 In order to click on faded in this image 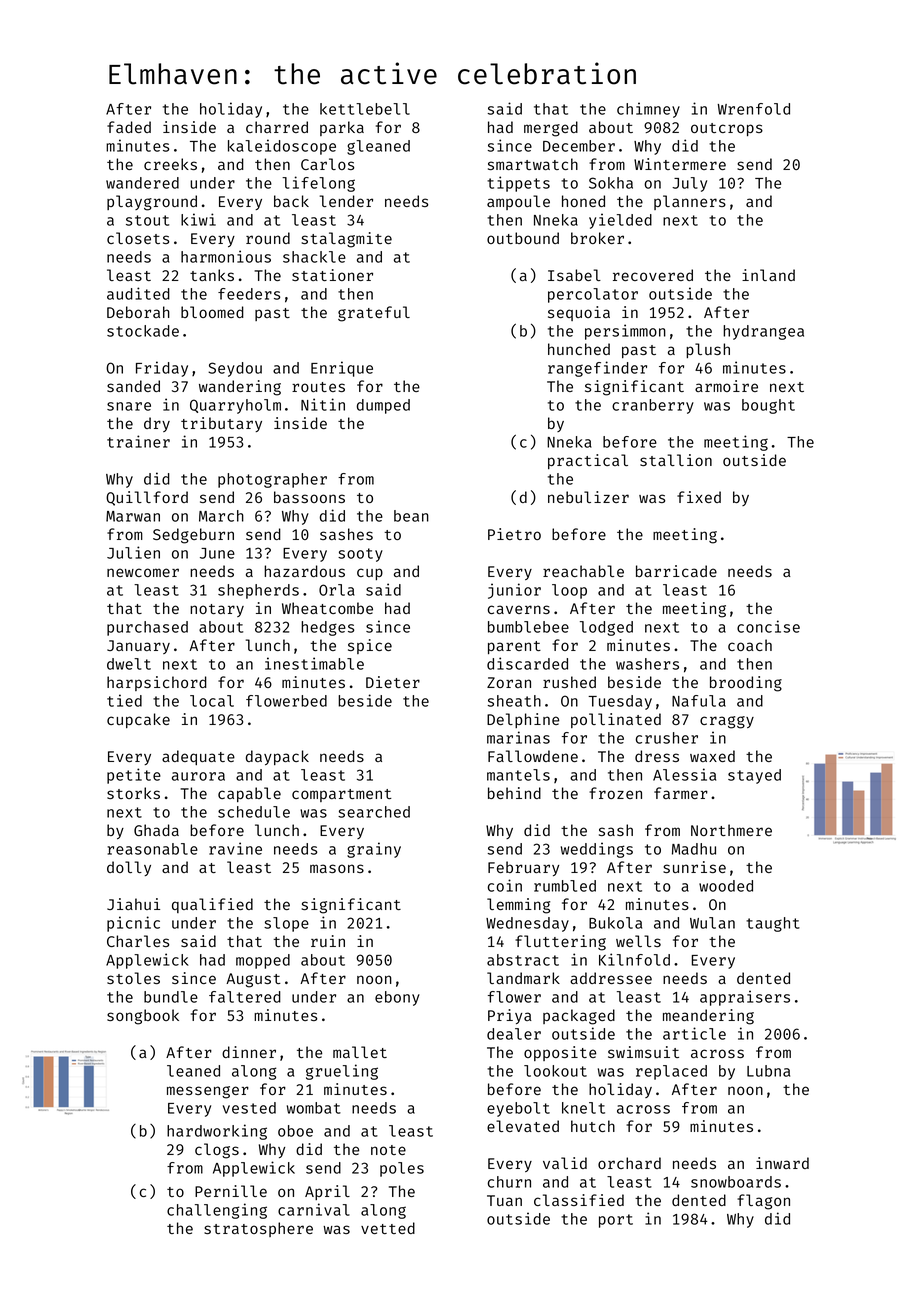, I will do `click(129, 127)`.
